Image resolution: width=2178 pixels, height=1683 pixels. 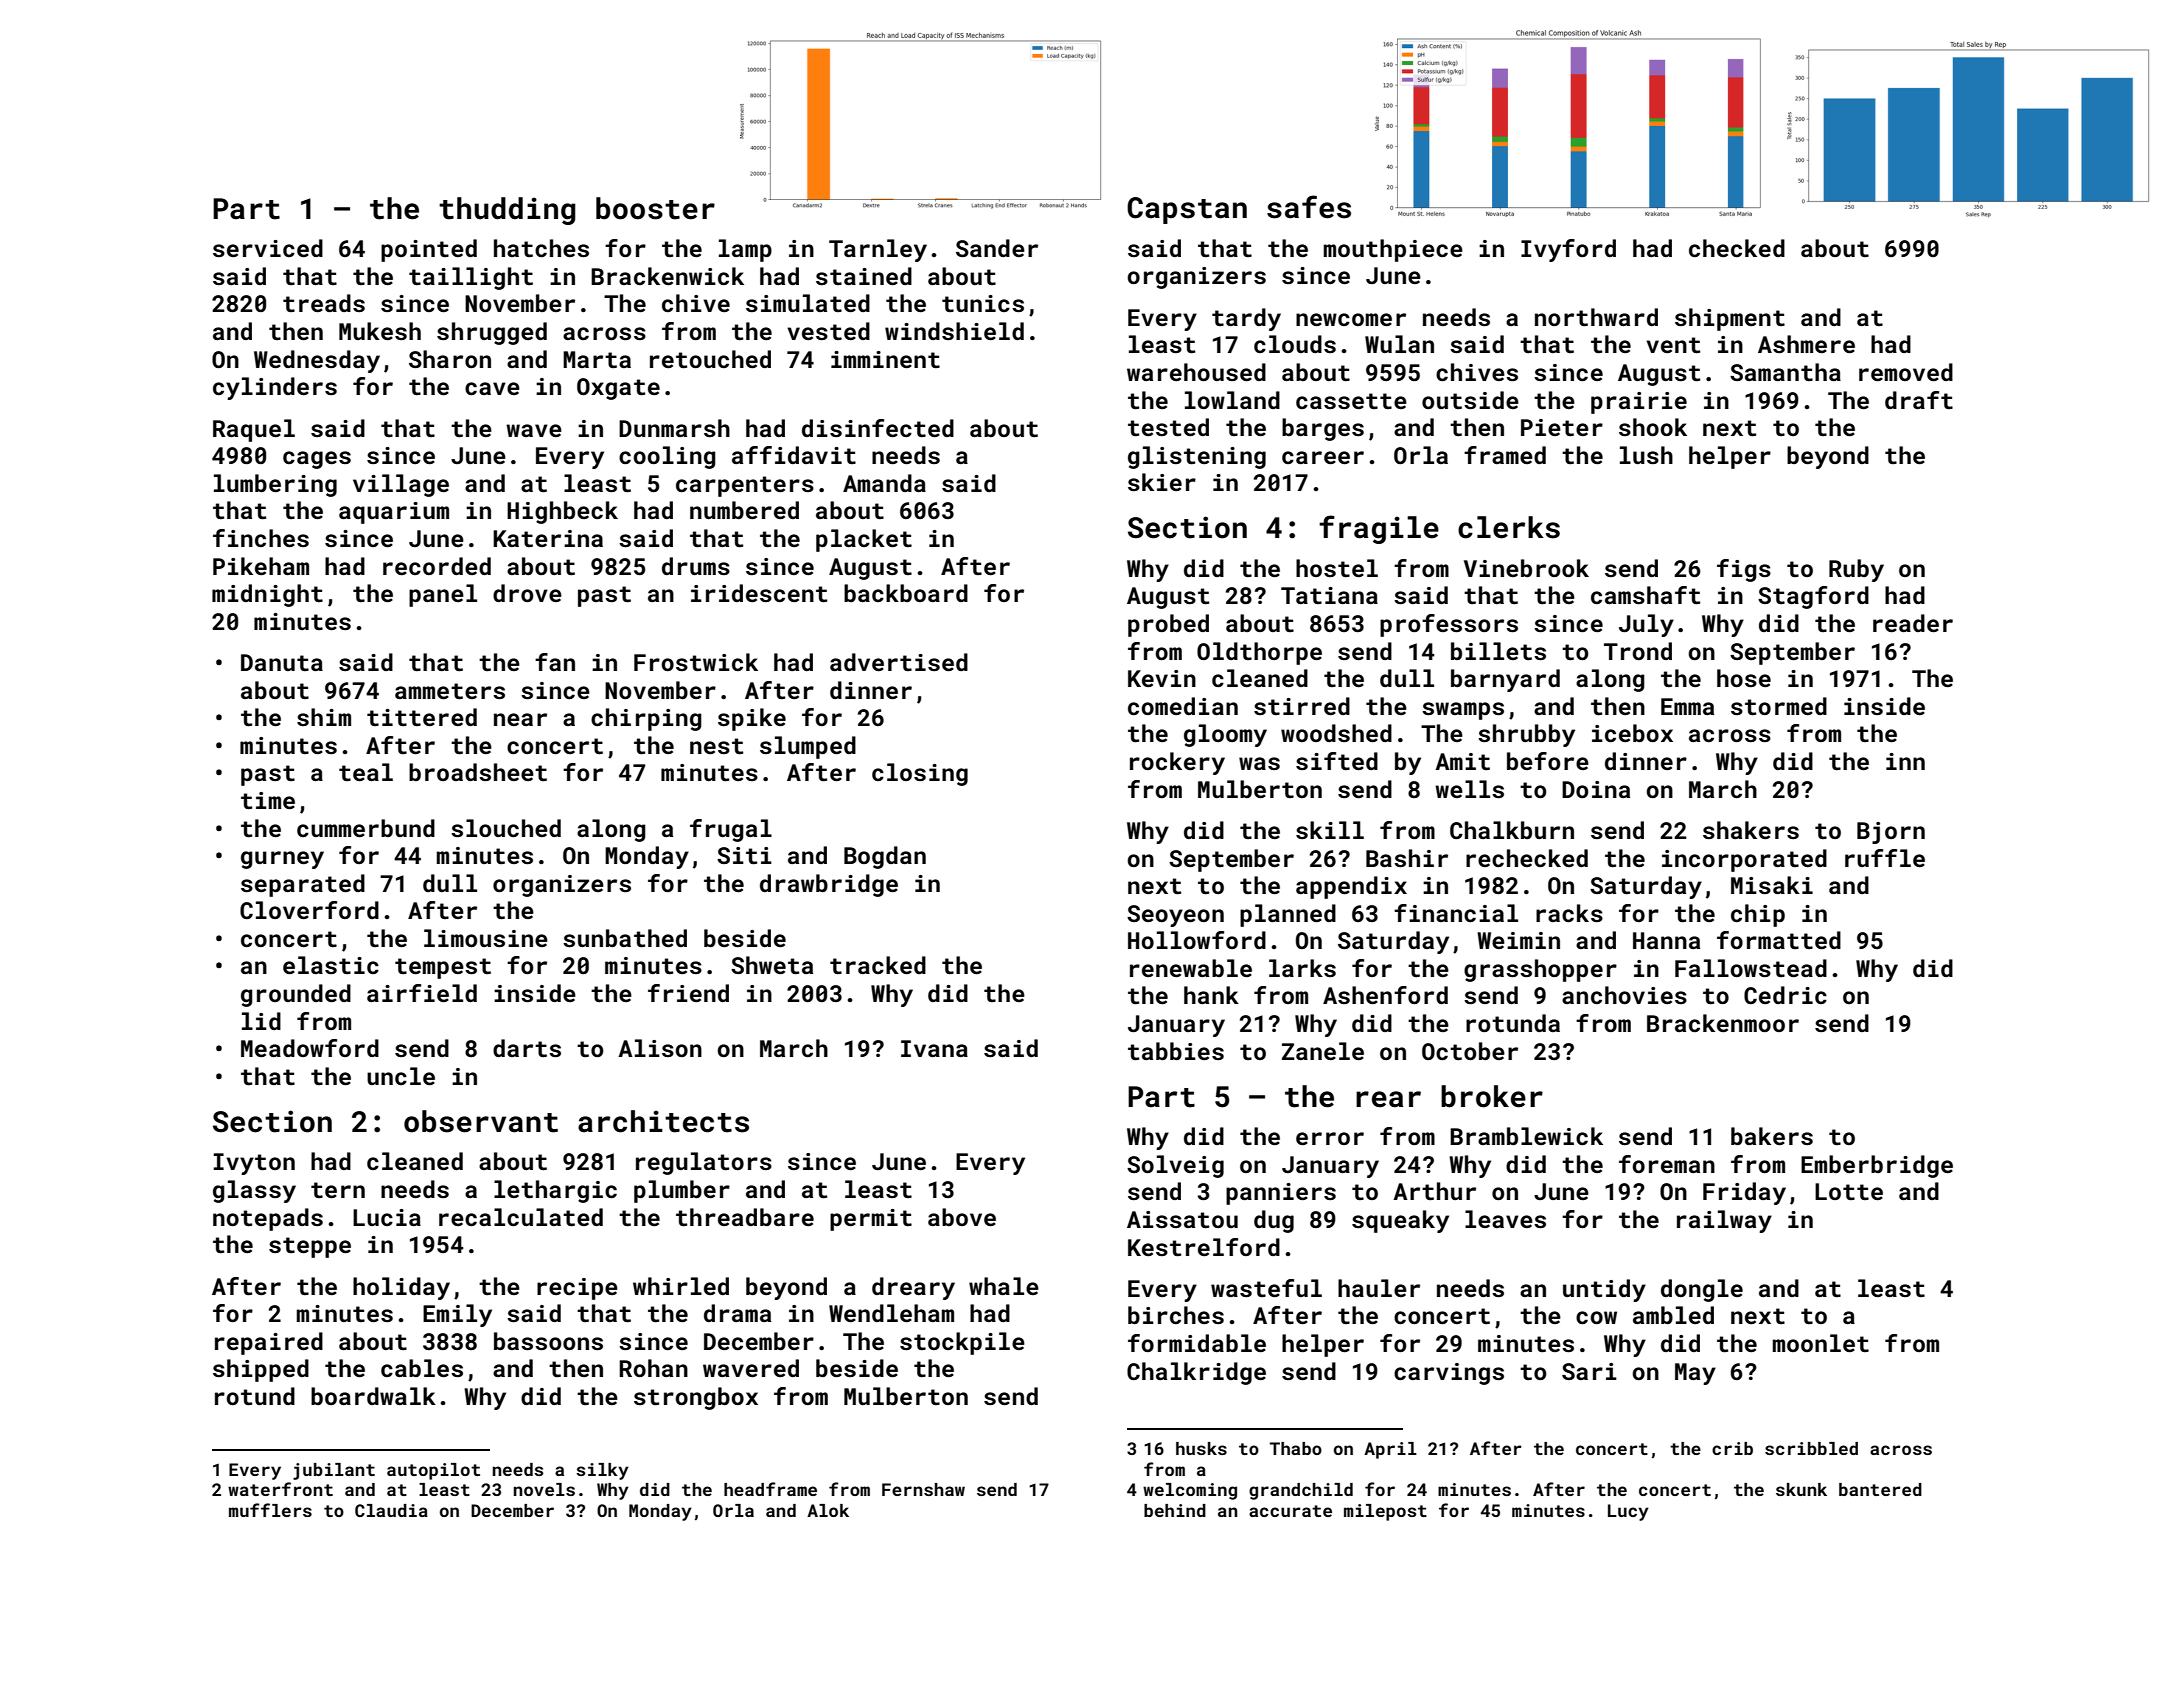 What do you see at coordinates (401, 1076) in the screenshot?
I see `uncle` at bounding box center [401, 1076].
